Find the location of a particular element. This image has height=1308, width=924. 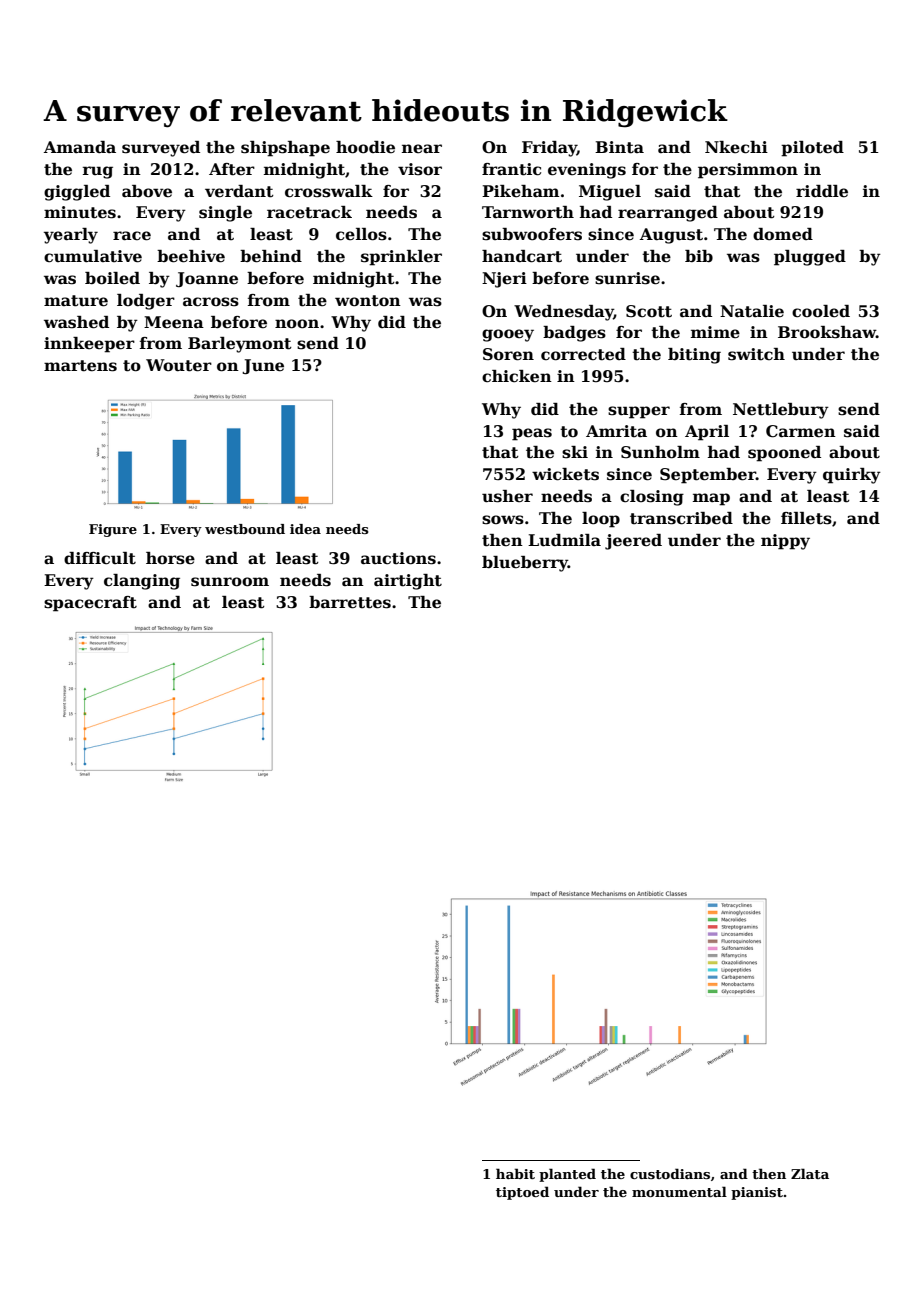

usher is located at coordinates (507, 496).
